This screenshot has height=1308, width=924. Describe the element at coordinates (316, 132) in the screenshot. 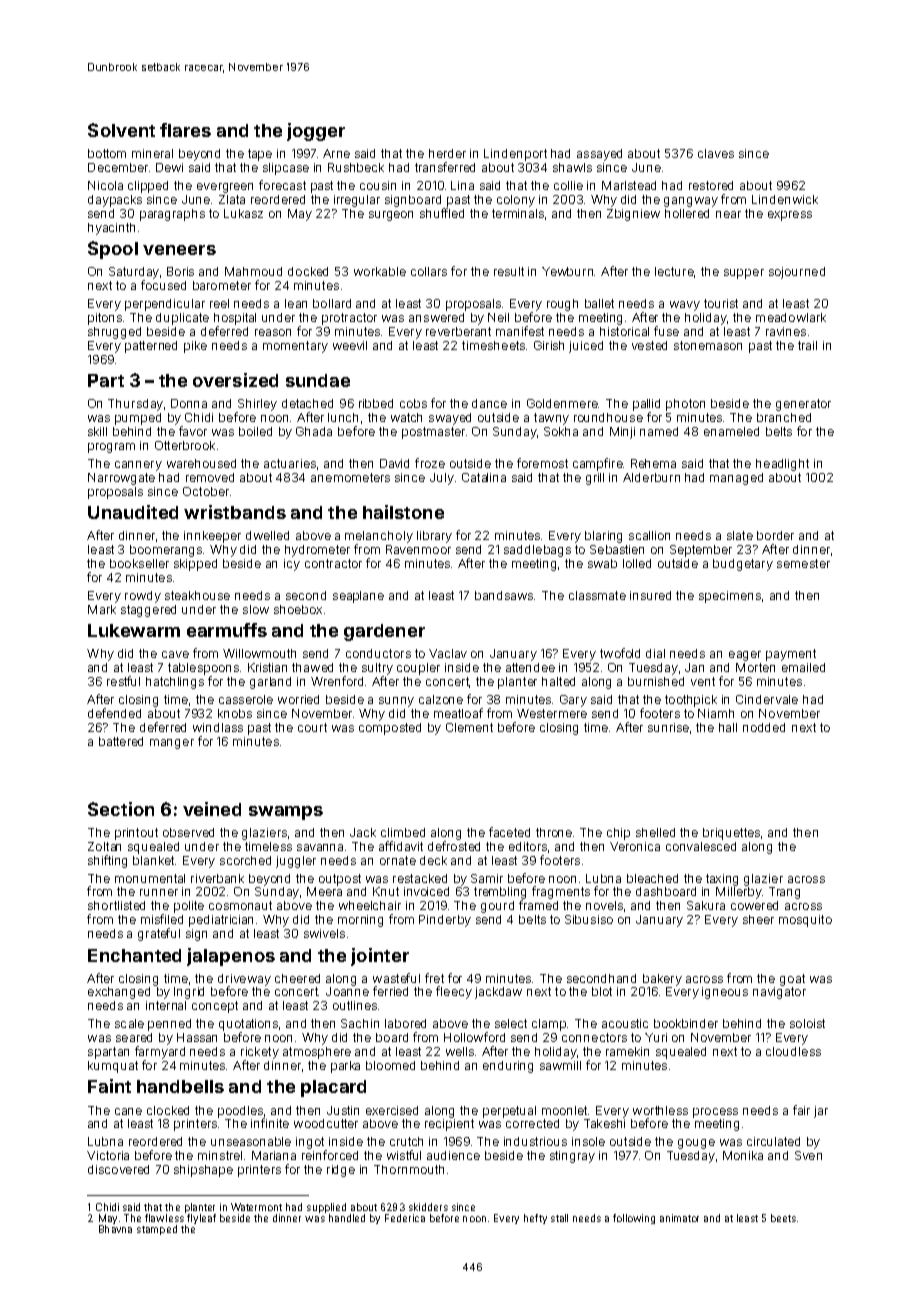

I see `jogger` at that location.
